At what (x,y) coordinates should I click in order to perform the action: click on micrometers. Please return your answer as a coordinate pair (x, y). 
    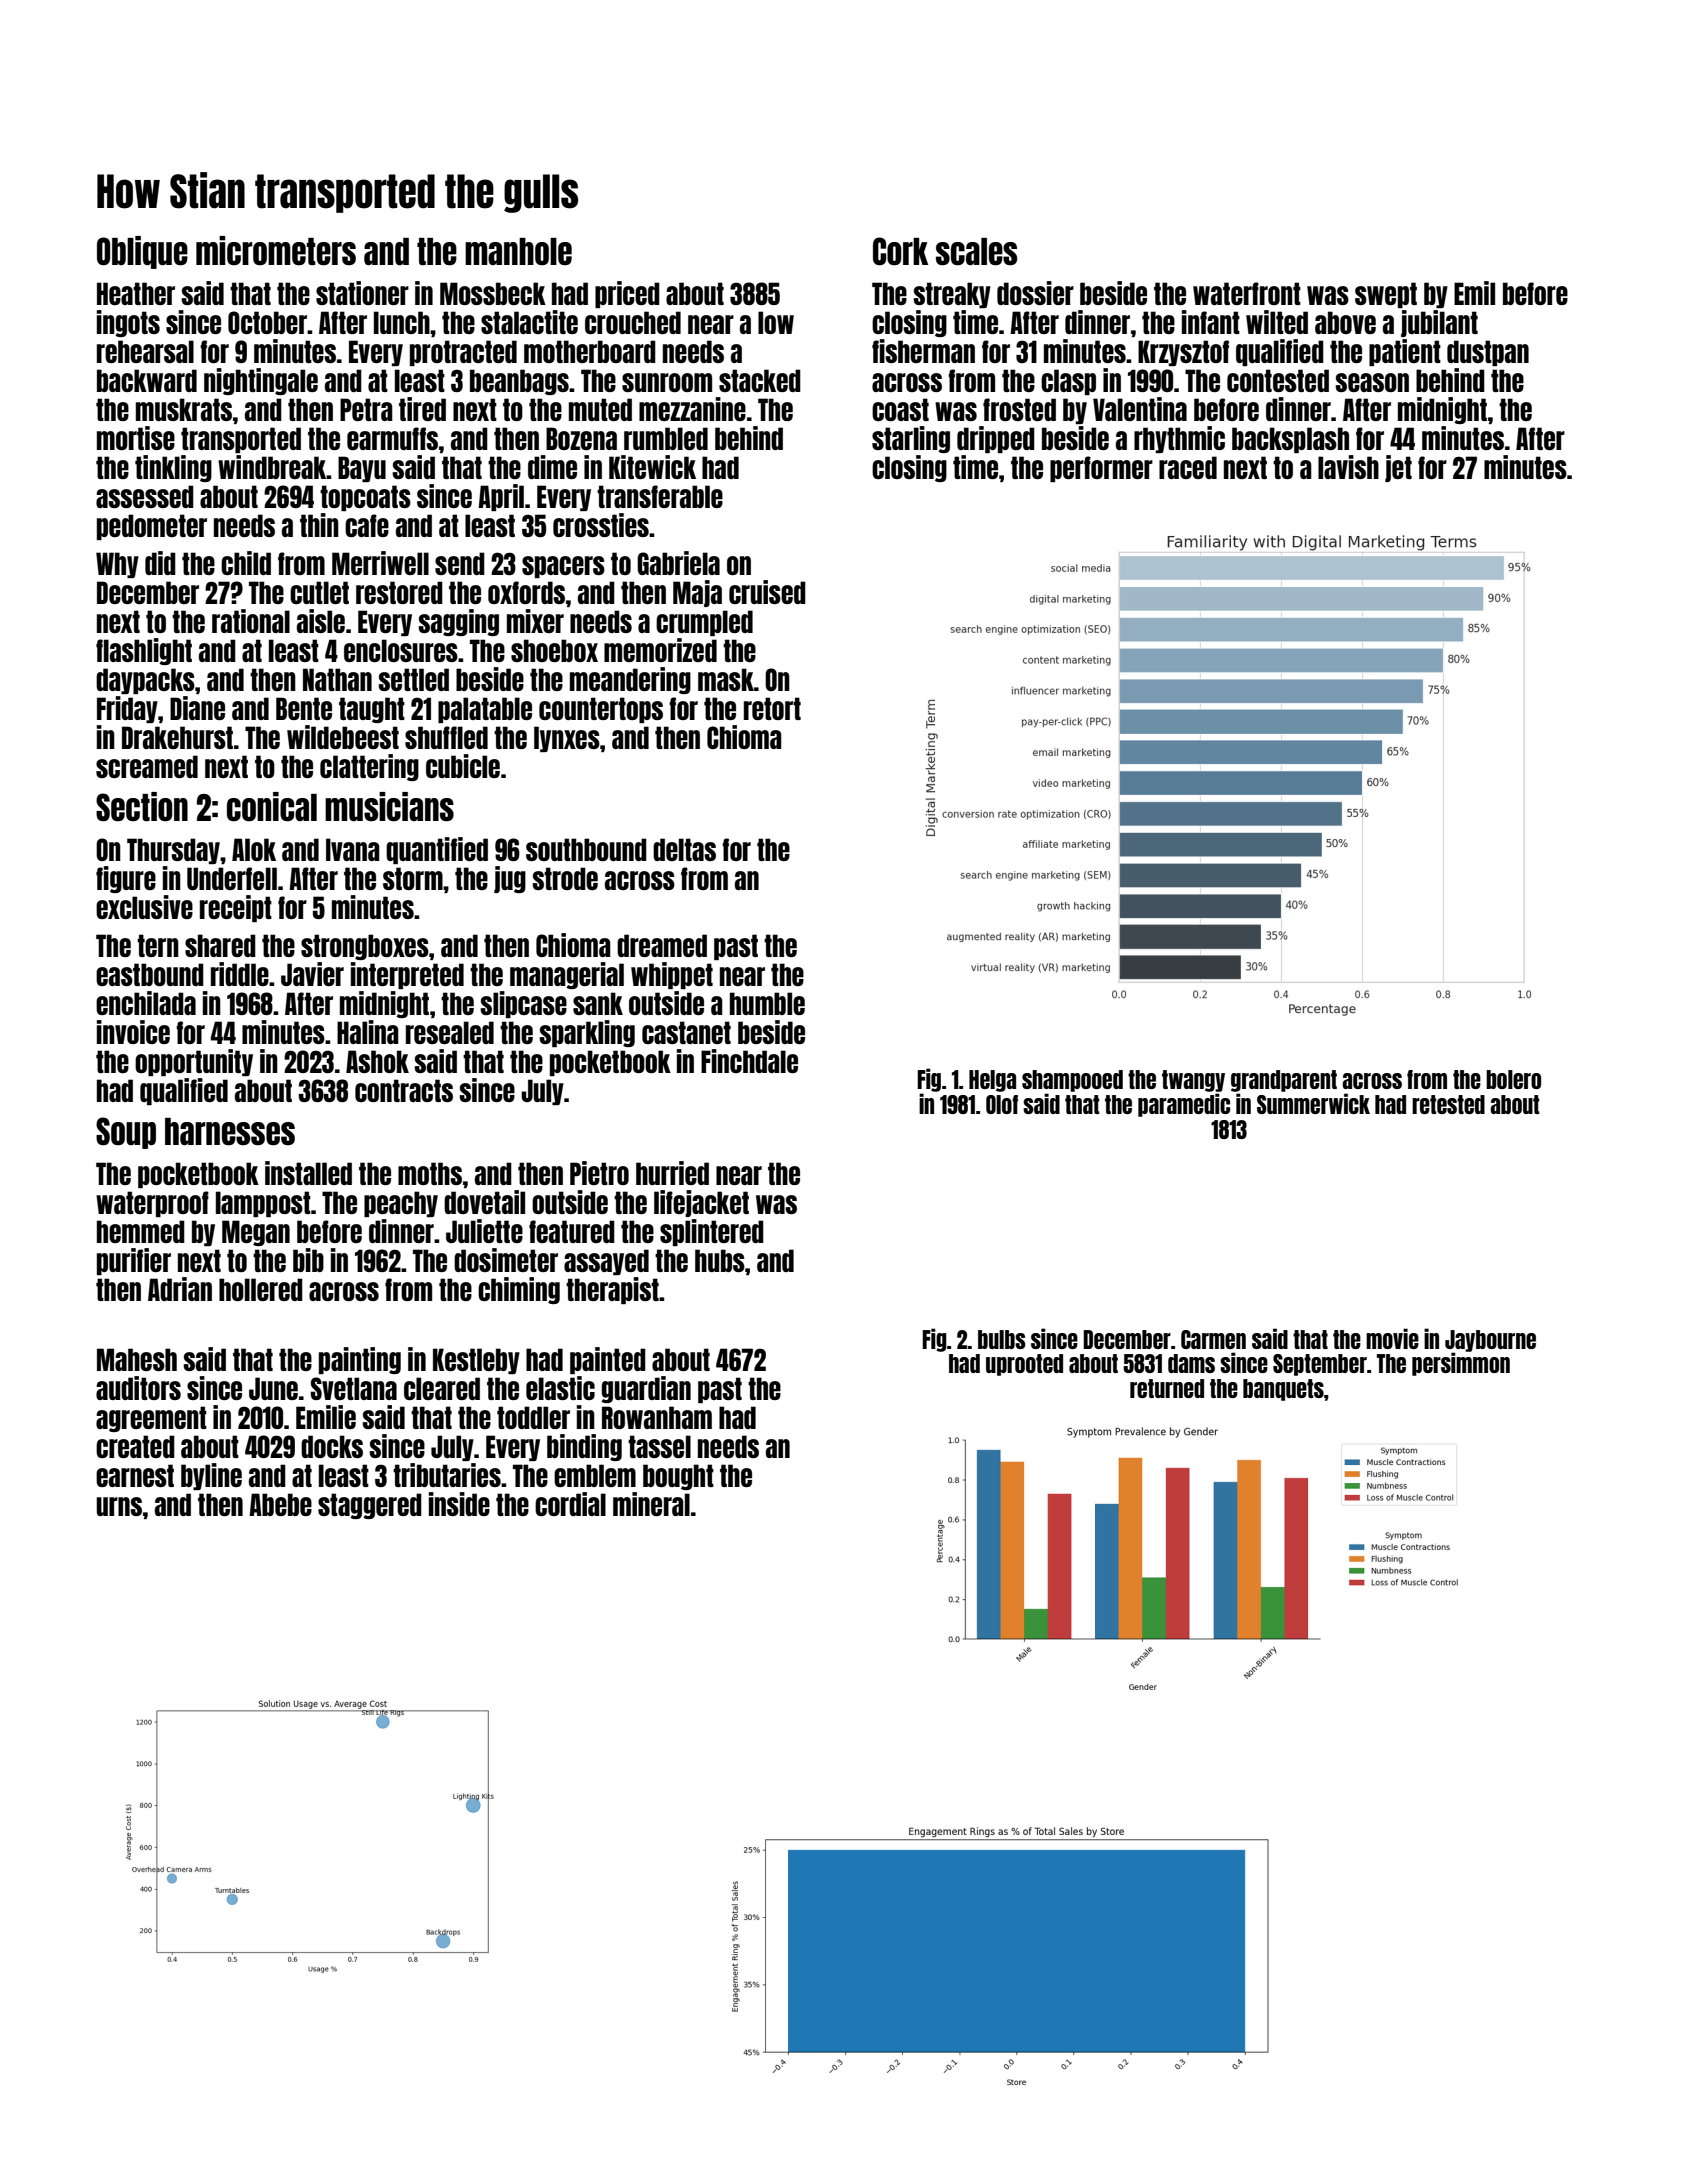
    Looking at the image, I should click on (276, 251).
